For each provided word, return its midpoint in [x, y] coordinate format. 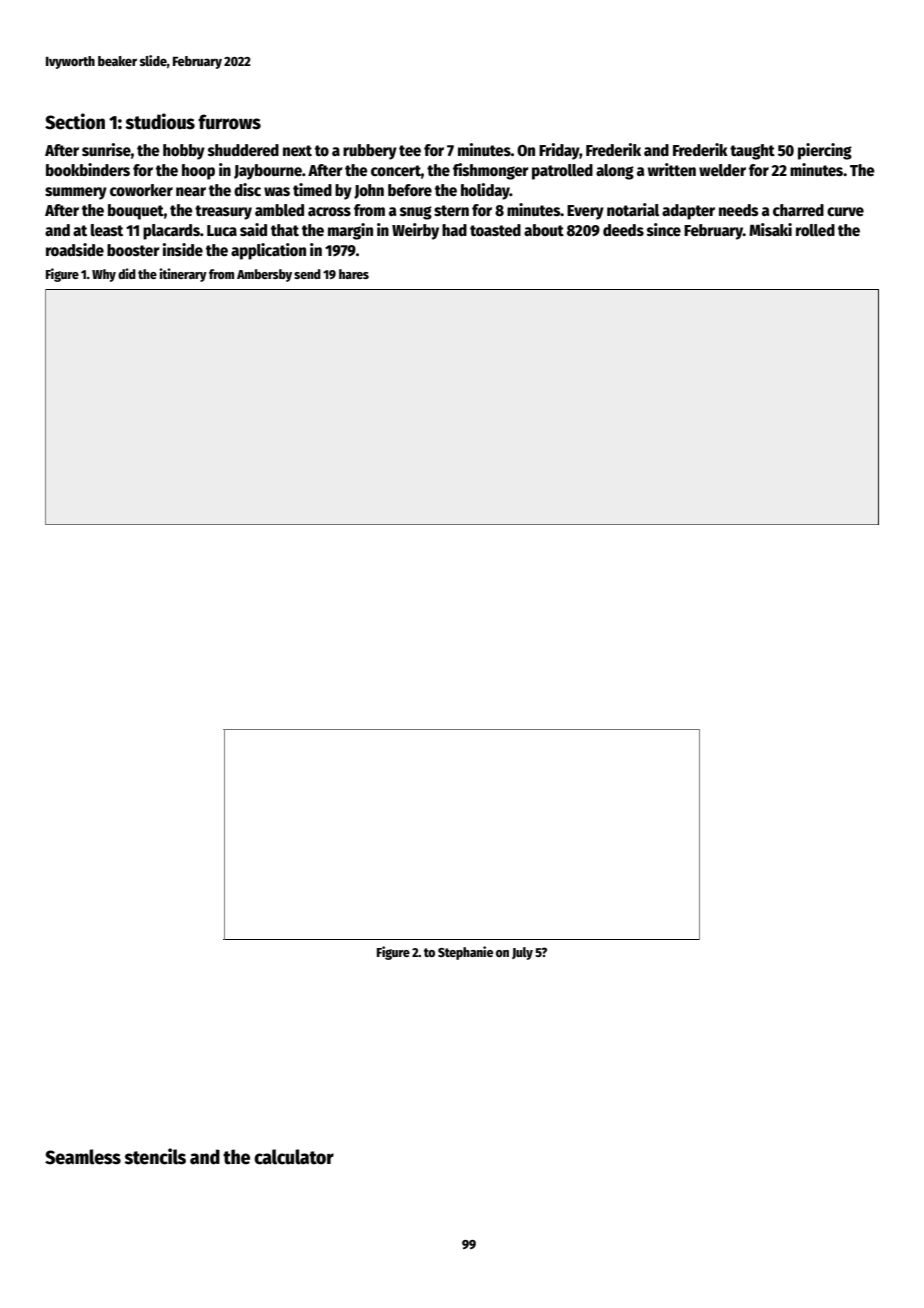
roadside [75, 249]
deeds [623, 230]
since [664, 229]
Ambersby [264, 275]
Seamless [83, 1157]
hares [354, 274]
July [522, 953]
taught [752, 152]
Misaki [770, 229]
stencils [155, 1156]
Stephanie [465, 953]
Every [585, 212]
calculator [294, 1157]
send [307, 274]
